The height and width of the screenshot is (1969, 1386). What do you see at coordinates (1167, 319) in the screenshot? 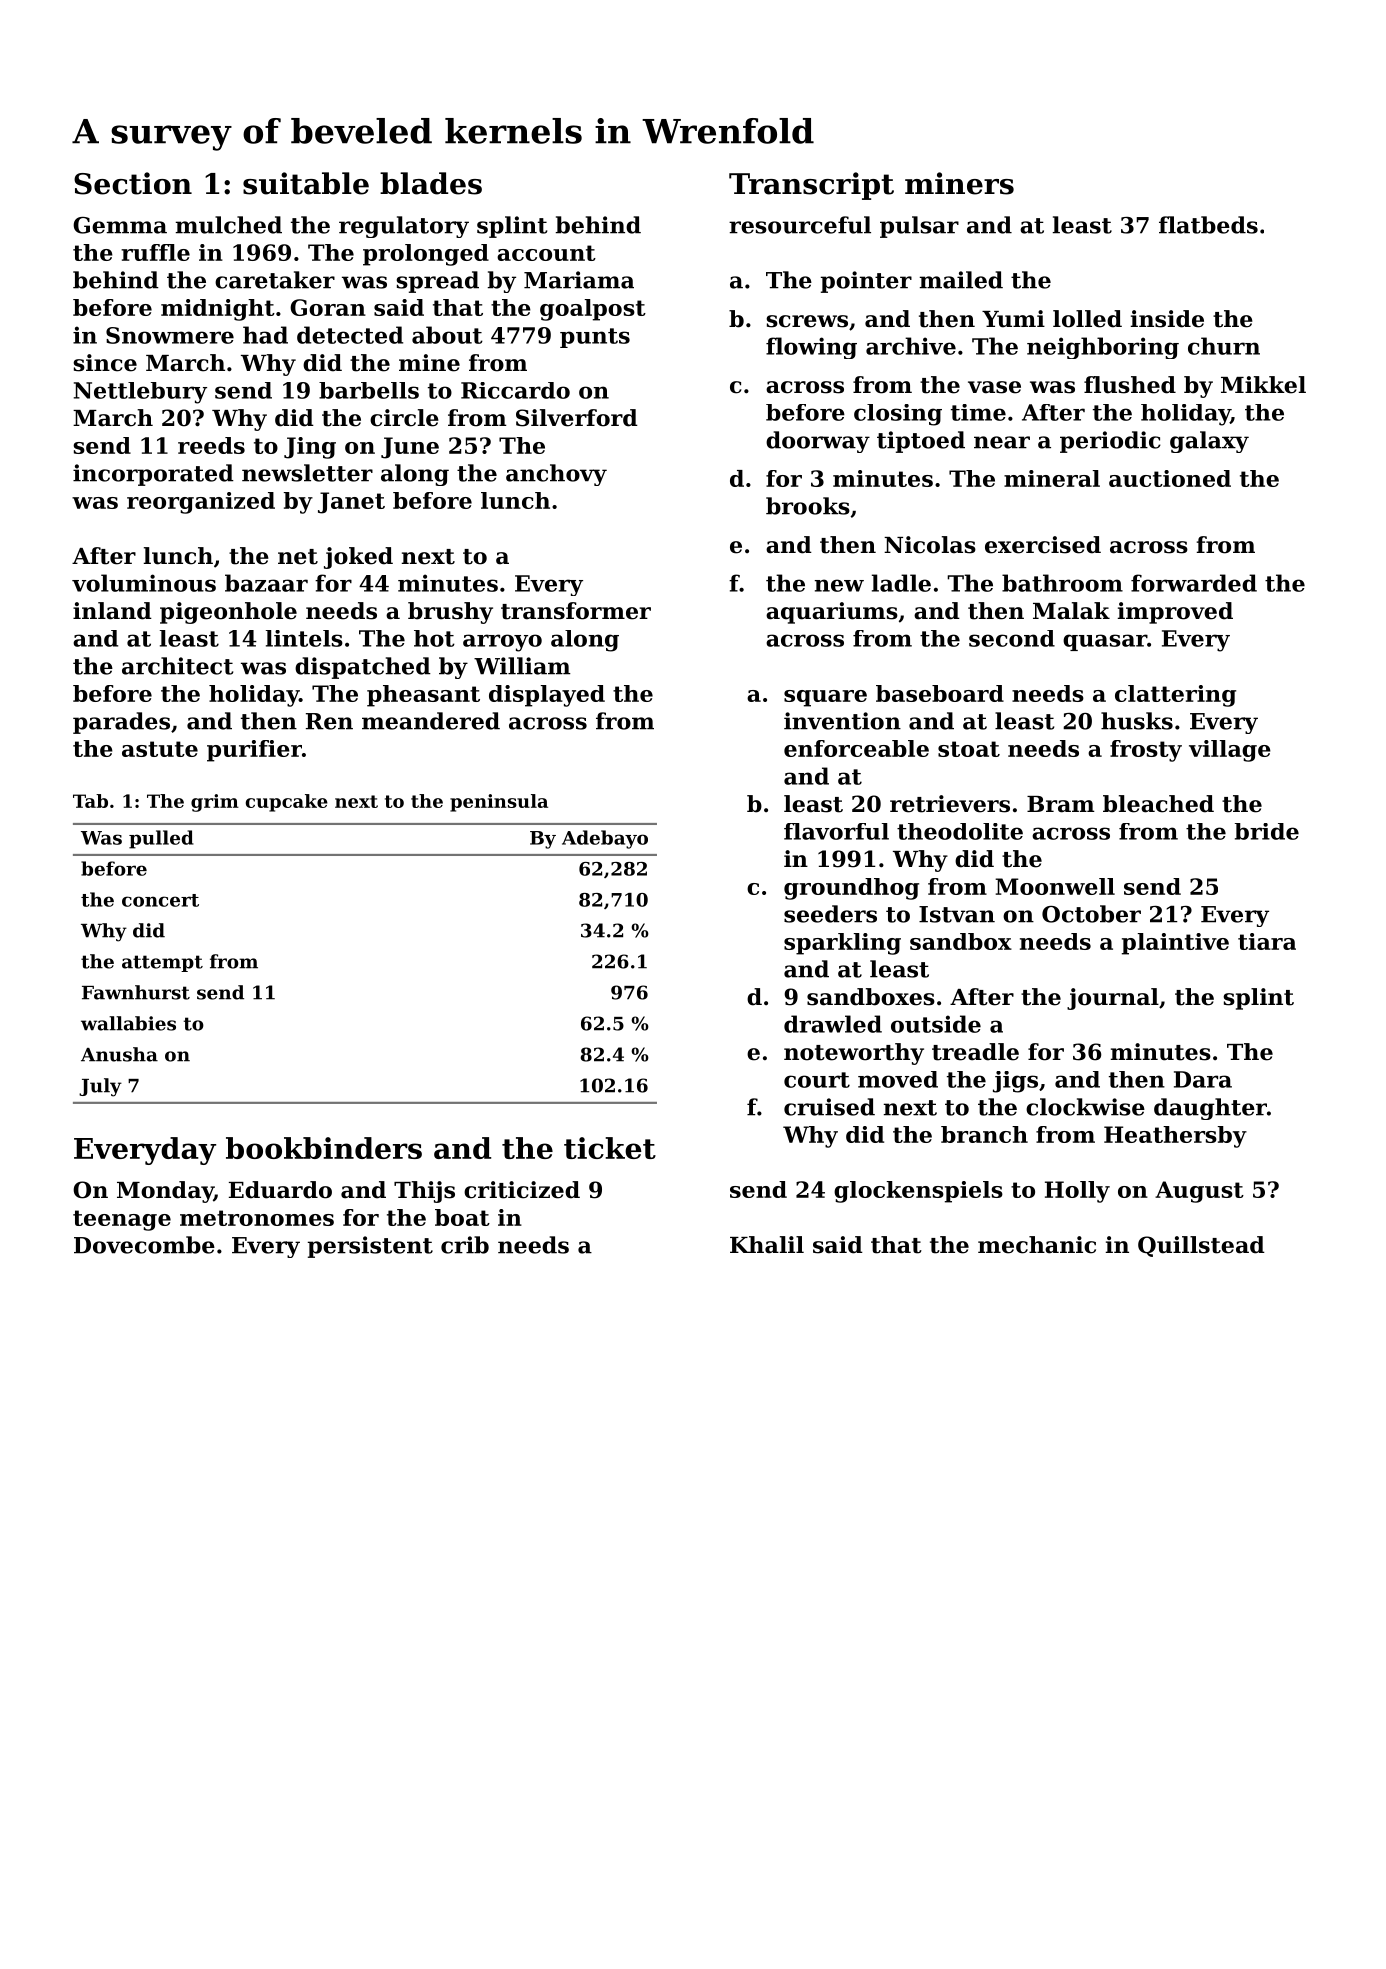
I see `inside` at bounding box center [1167, 319].
